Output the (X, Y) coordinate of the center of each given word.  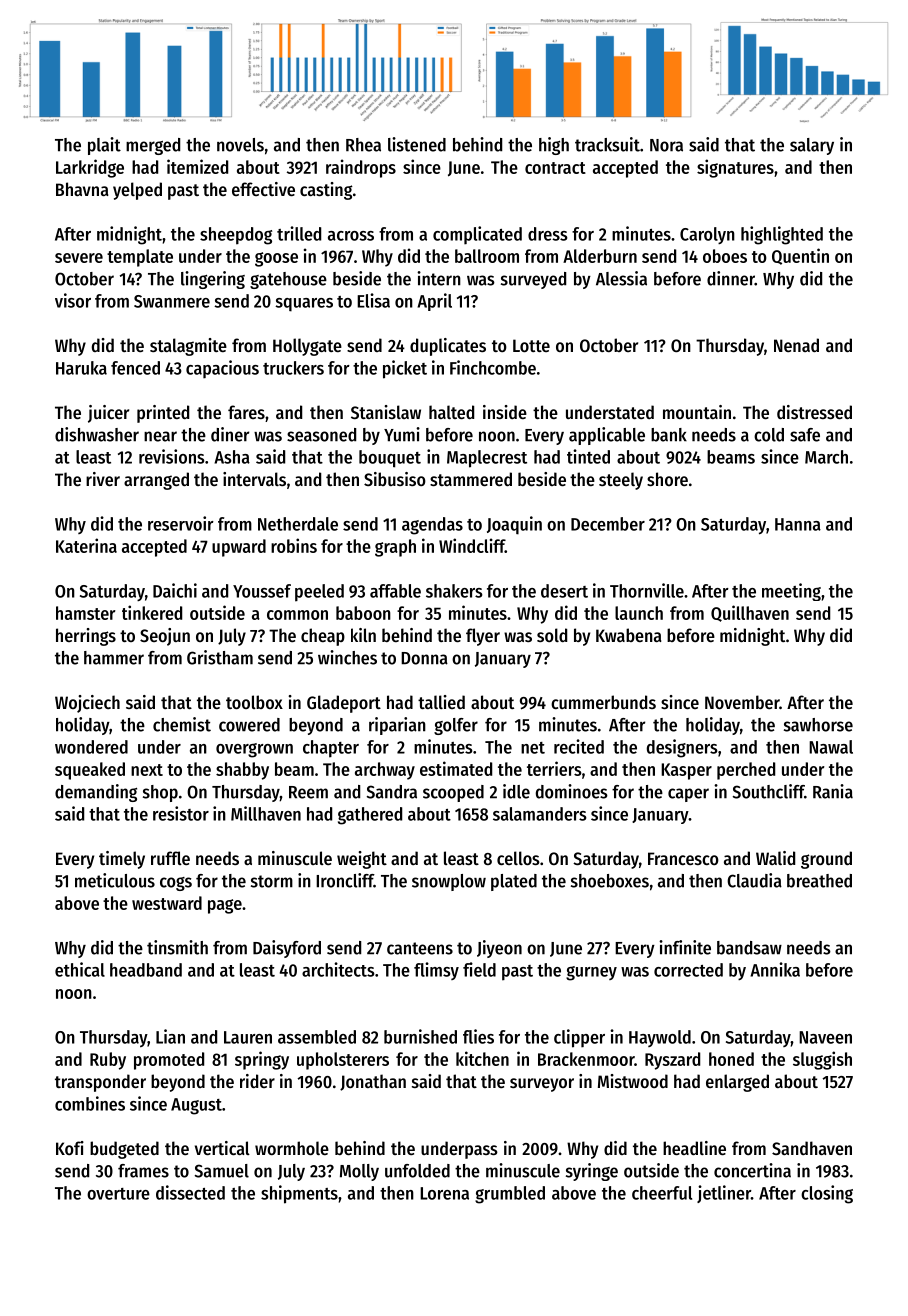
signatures (735, 168)
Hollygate (307, 347)
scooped (453, 793)
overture (118, 1194)
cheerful (662, 1193)
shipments (299, 1194)
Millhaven (266, 813)
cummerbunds (603, 702)
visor (73, 300)
